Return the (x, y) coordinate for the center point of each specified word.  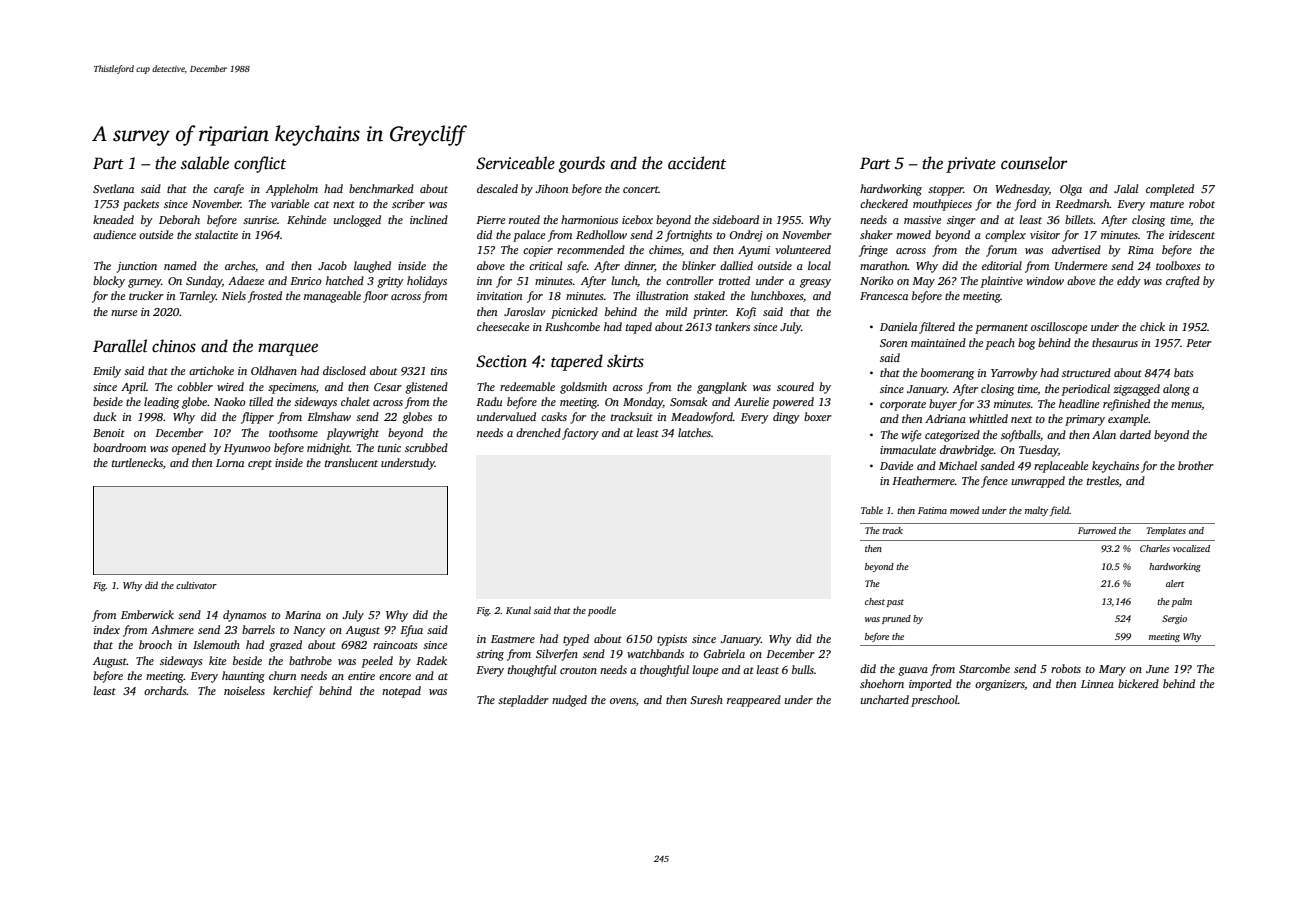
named (180, 265)
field (1059, 511)
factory (580, 434)
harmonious (589, 219)
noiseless (244, 690)
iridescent (1192, 234)
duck (104, 416)
